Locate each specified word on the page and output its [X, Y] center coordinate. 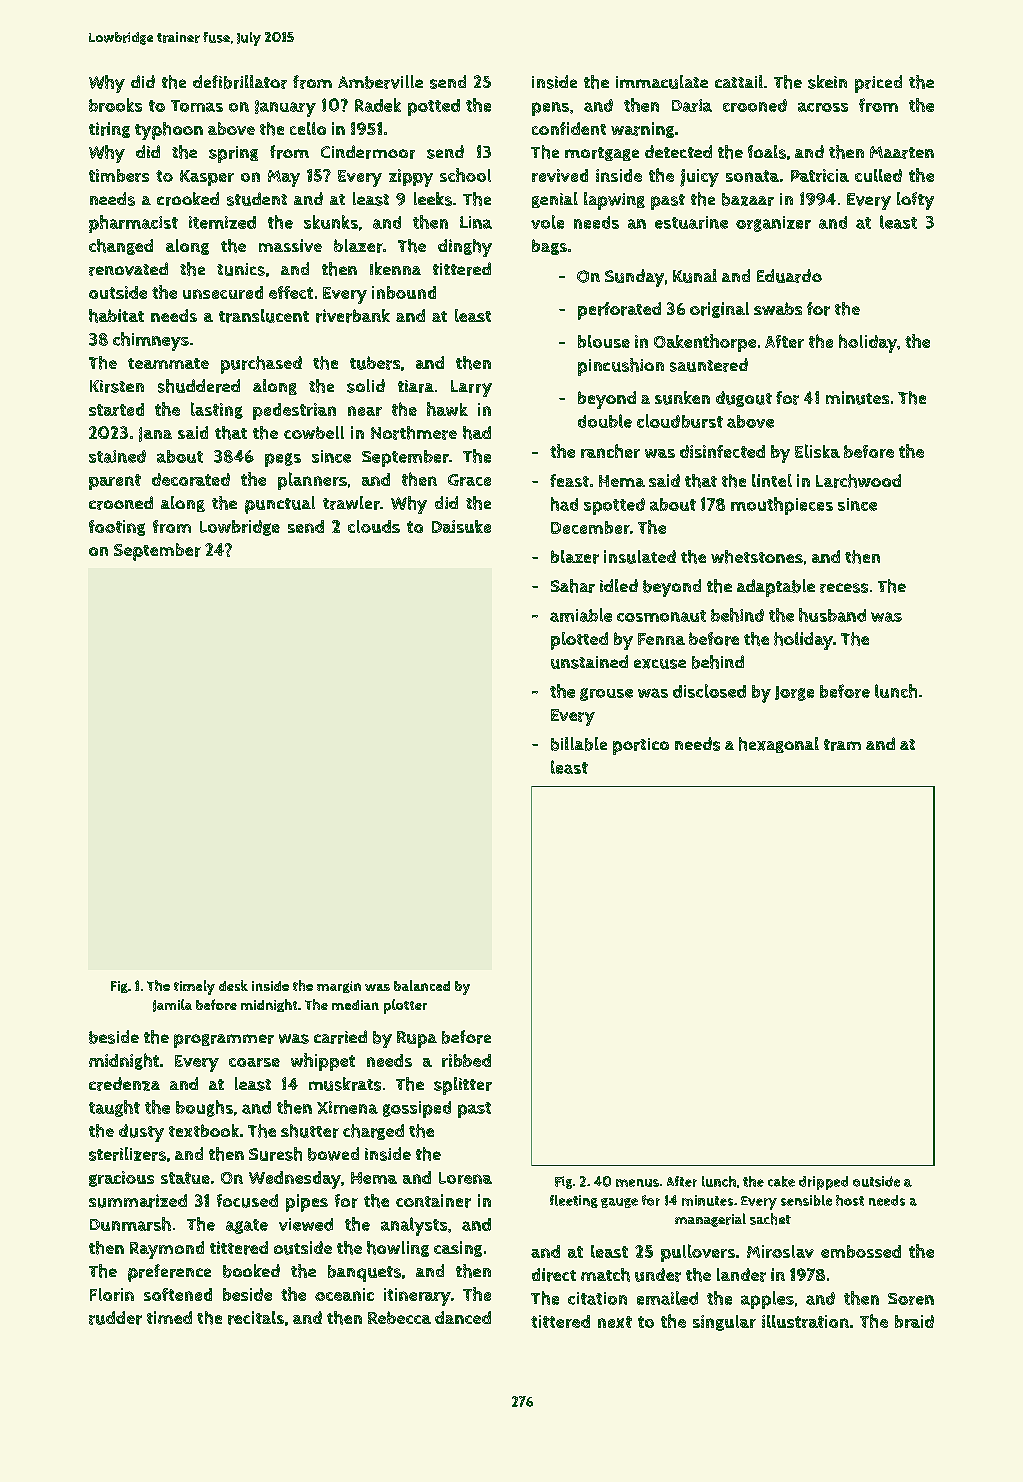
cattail [739, 81]
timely [194, 987]
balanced [422, 985]
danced [463, 1317]
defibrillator [240, 82]
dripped [823, 1183]
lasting [217, 410]
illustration [805, 1321]
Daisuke [461, 526]
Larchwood [858, 481]
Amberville [380, 82]
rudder [115, 1318]
